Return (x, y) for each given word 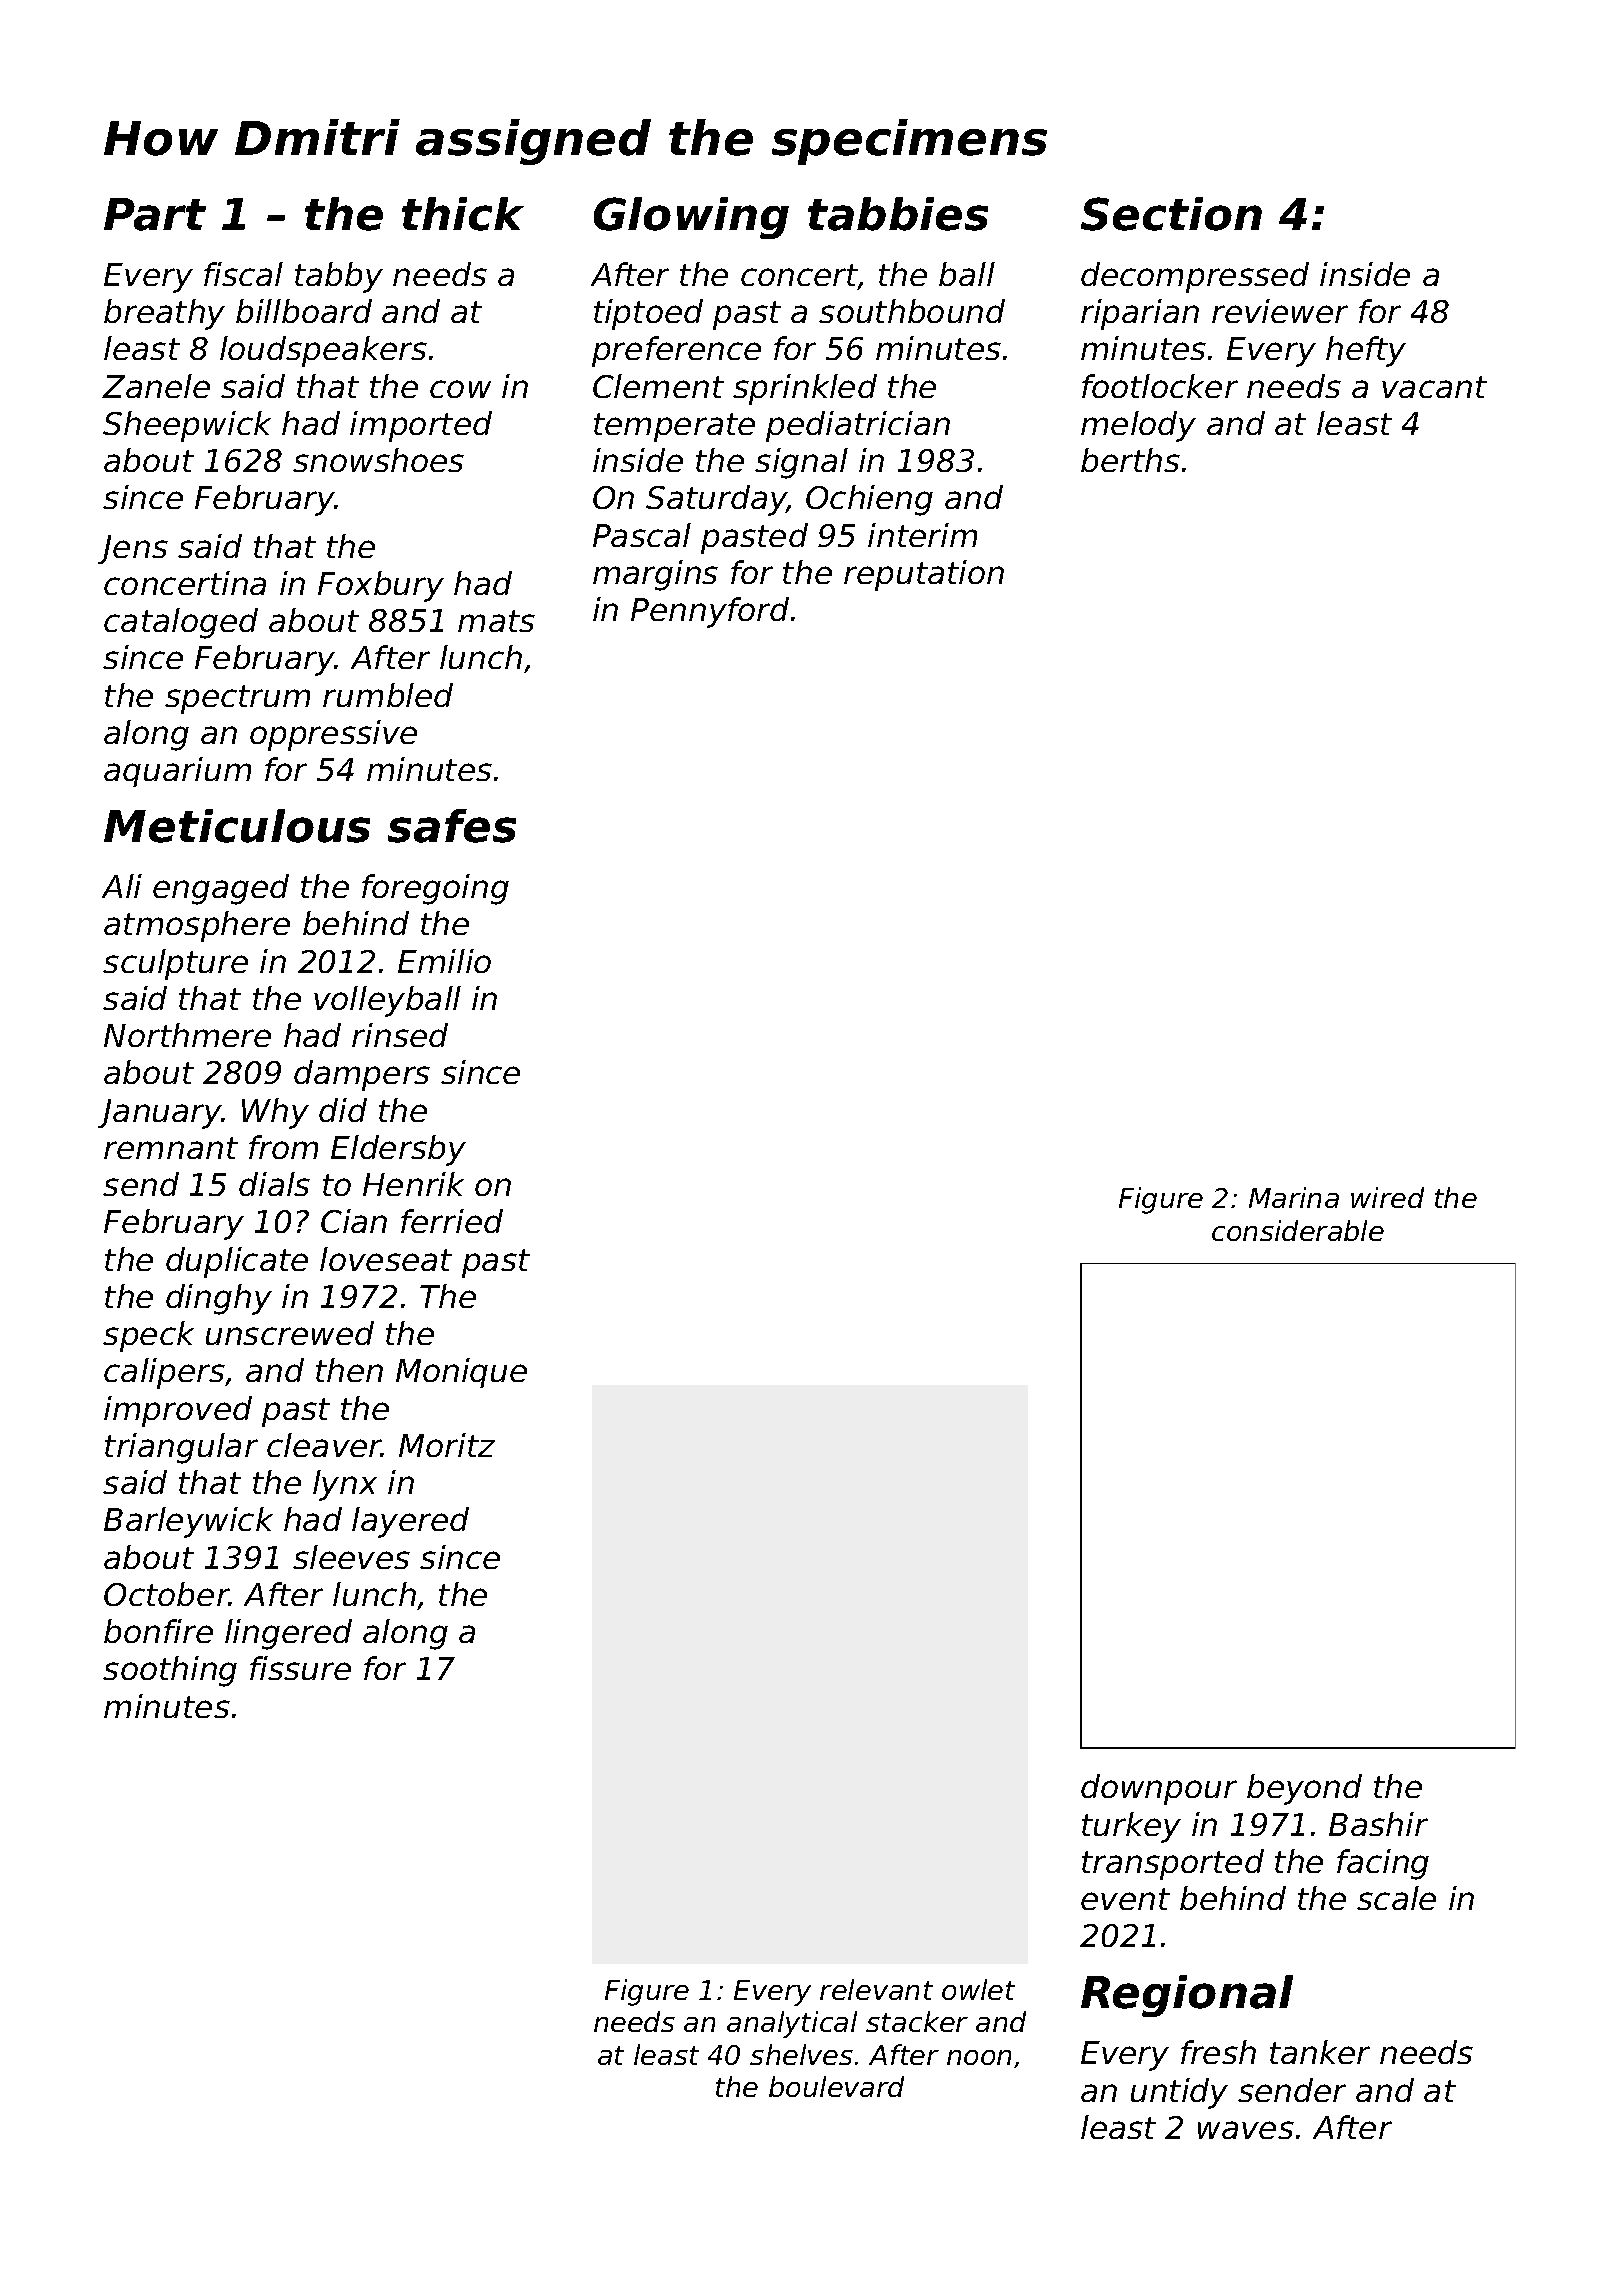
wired (1387, 1197)
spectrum (237, 699)
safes (452, 826)
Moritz (447, 1445)
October (166, 1594)
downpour (1159, 1789)
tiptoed (648, 314)
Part (155, 214)
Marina (1294, 1197)
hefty (1366, 351)
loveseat (386, 1259)
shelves (801, 2054)
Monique (461, 1373)
